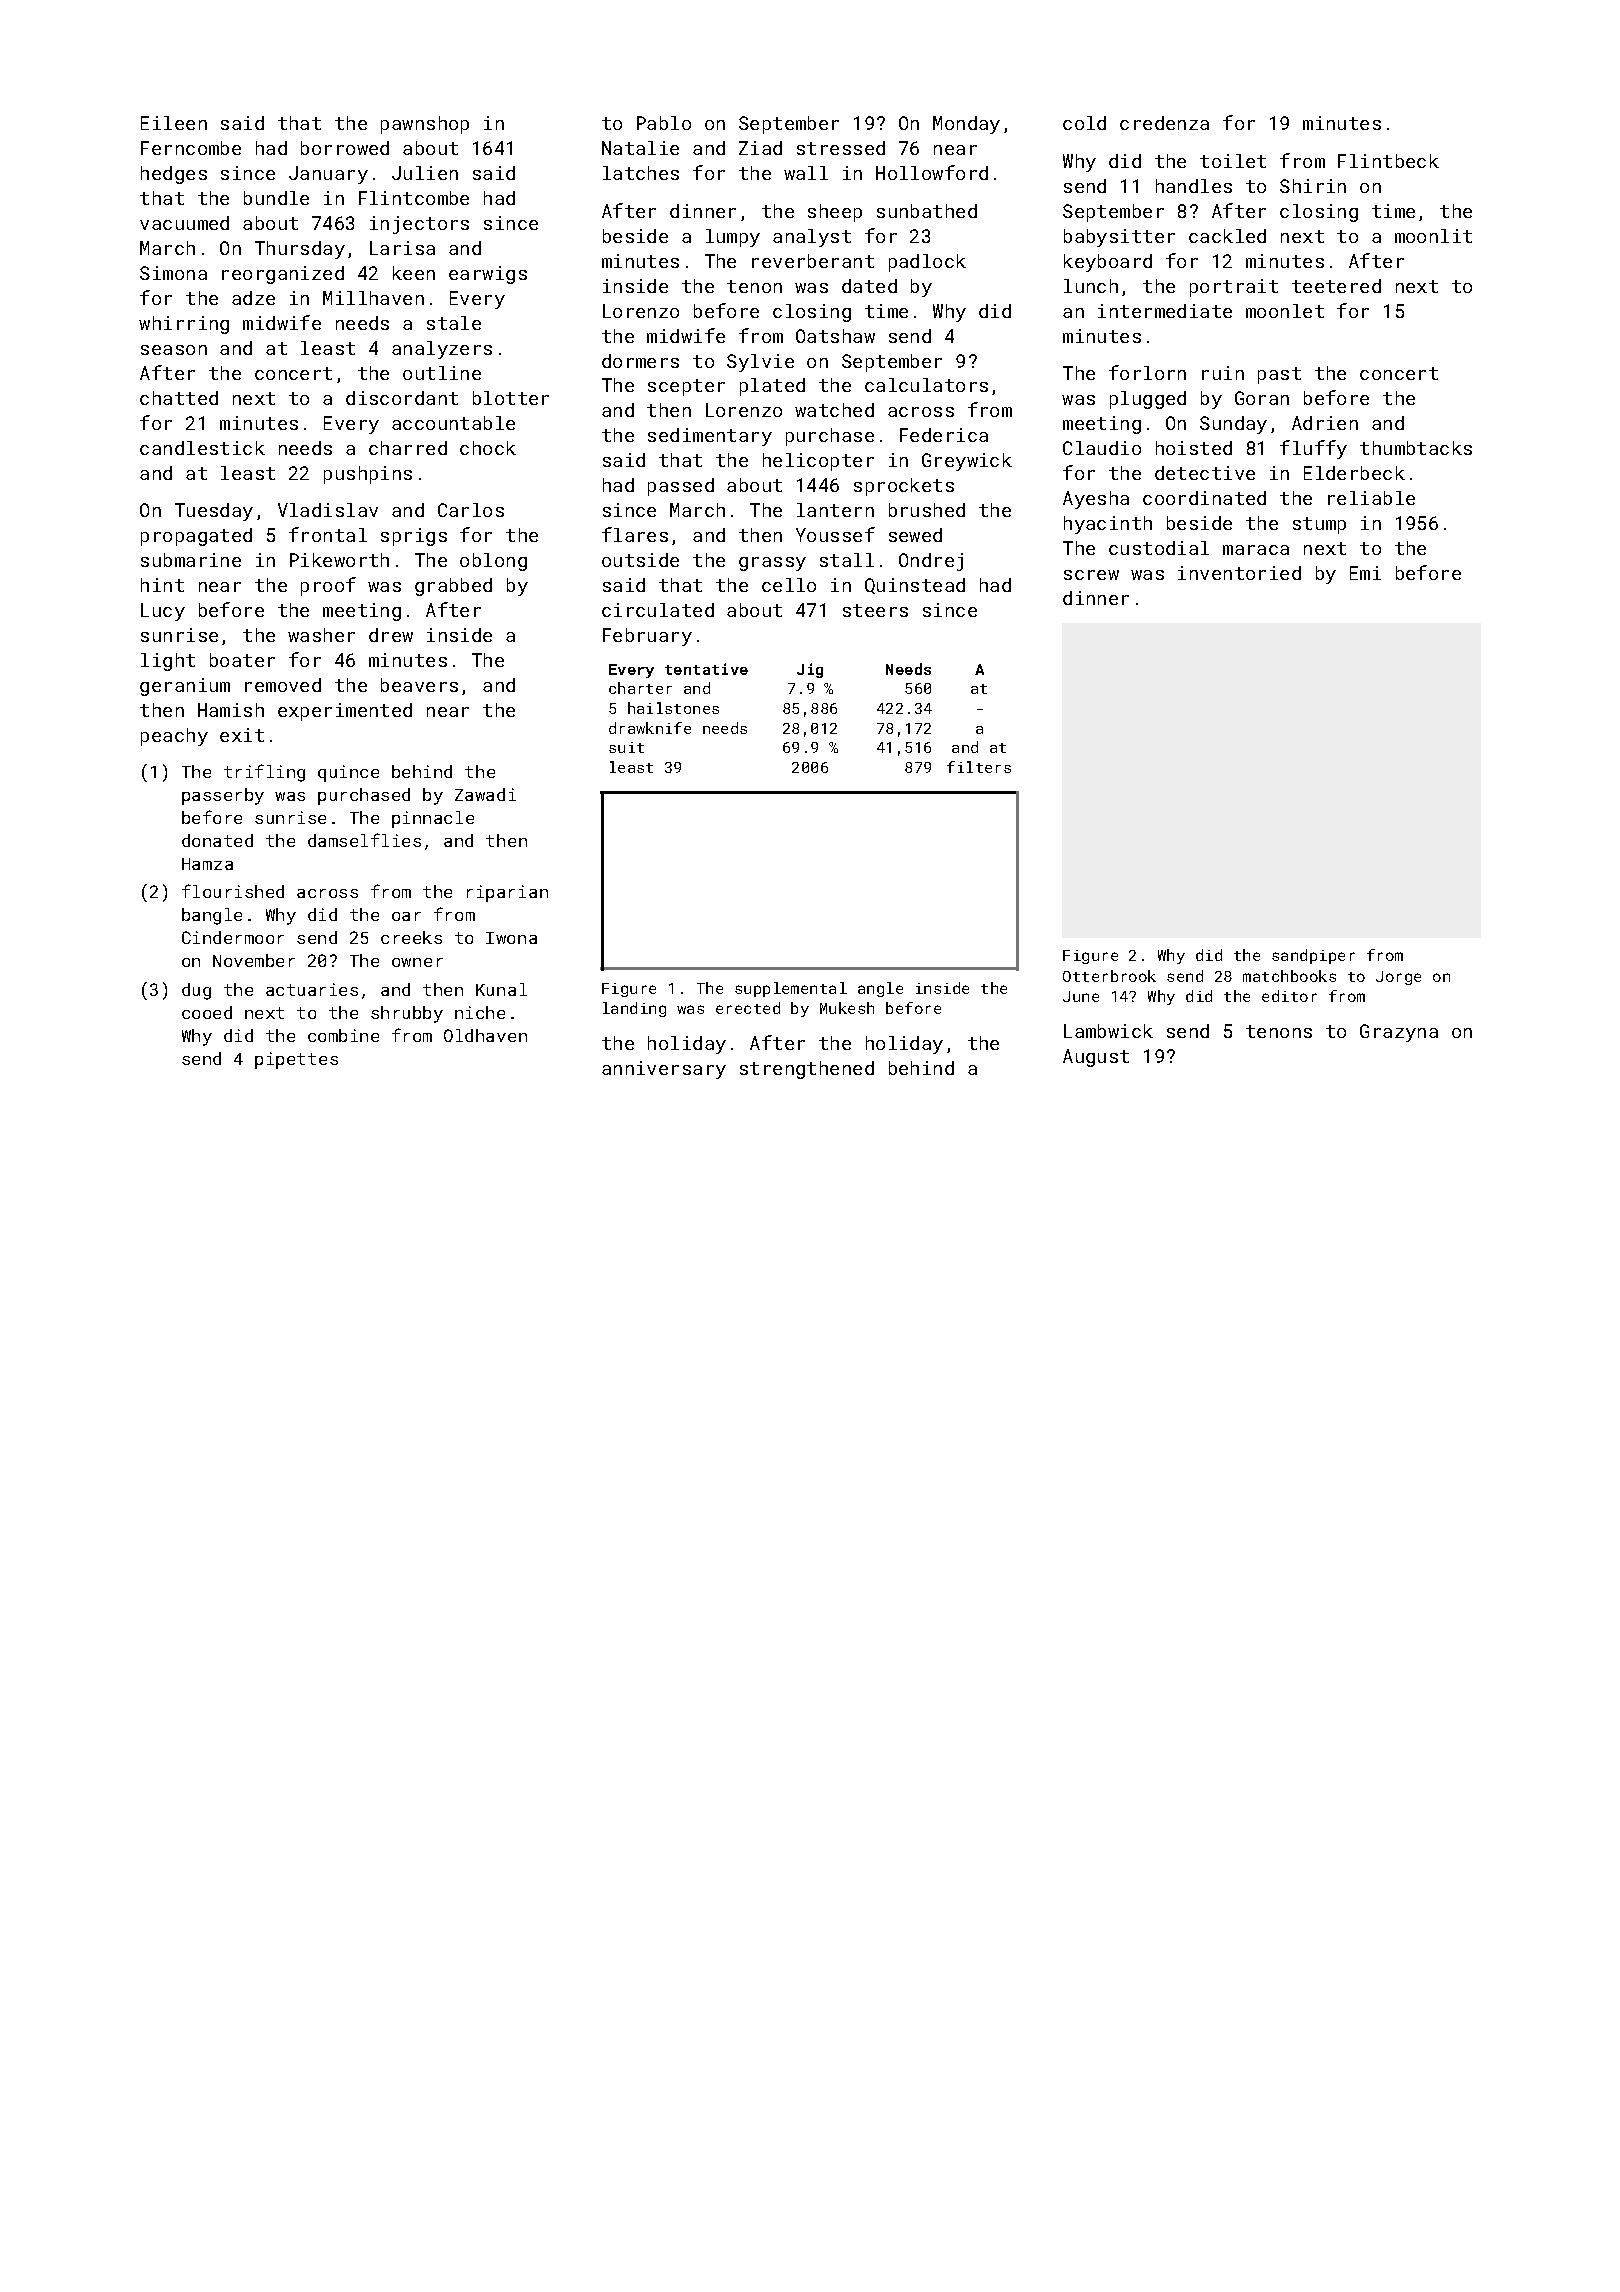 The image size is (1620, 2292). What do you see at coordinates (760, 148) in the screenshot?
I see `Ziad` at bounding box center [760, 148].
